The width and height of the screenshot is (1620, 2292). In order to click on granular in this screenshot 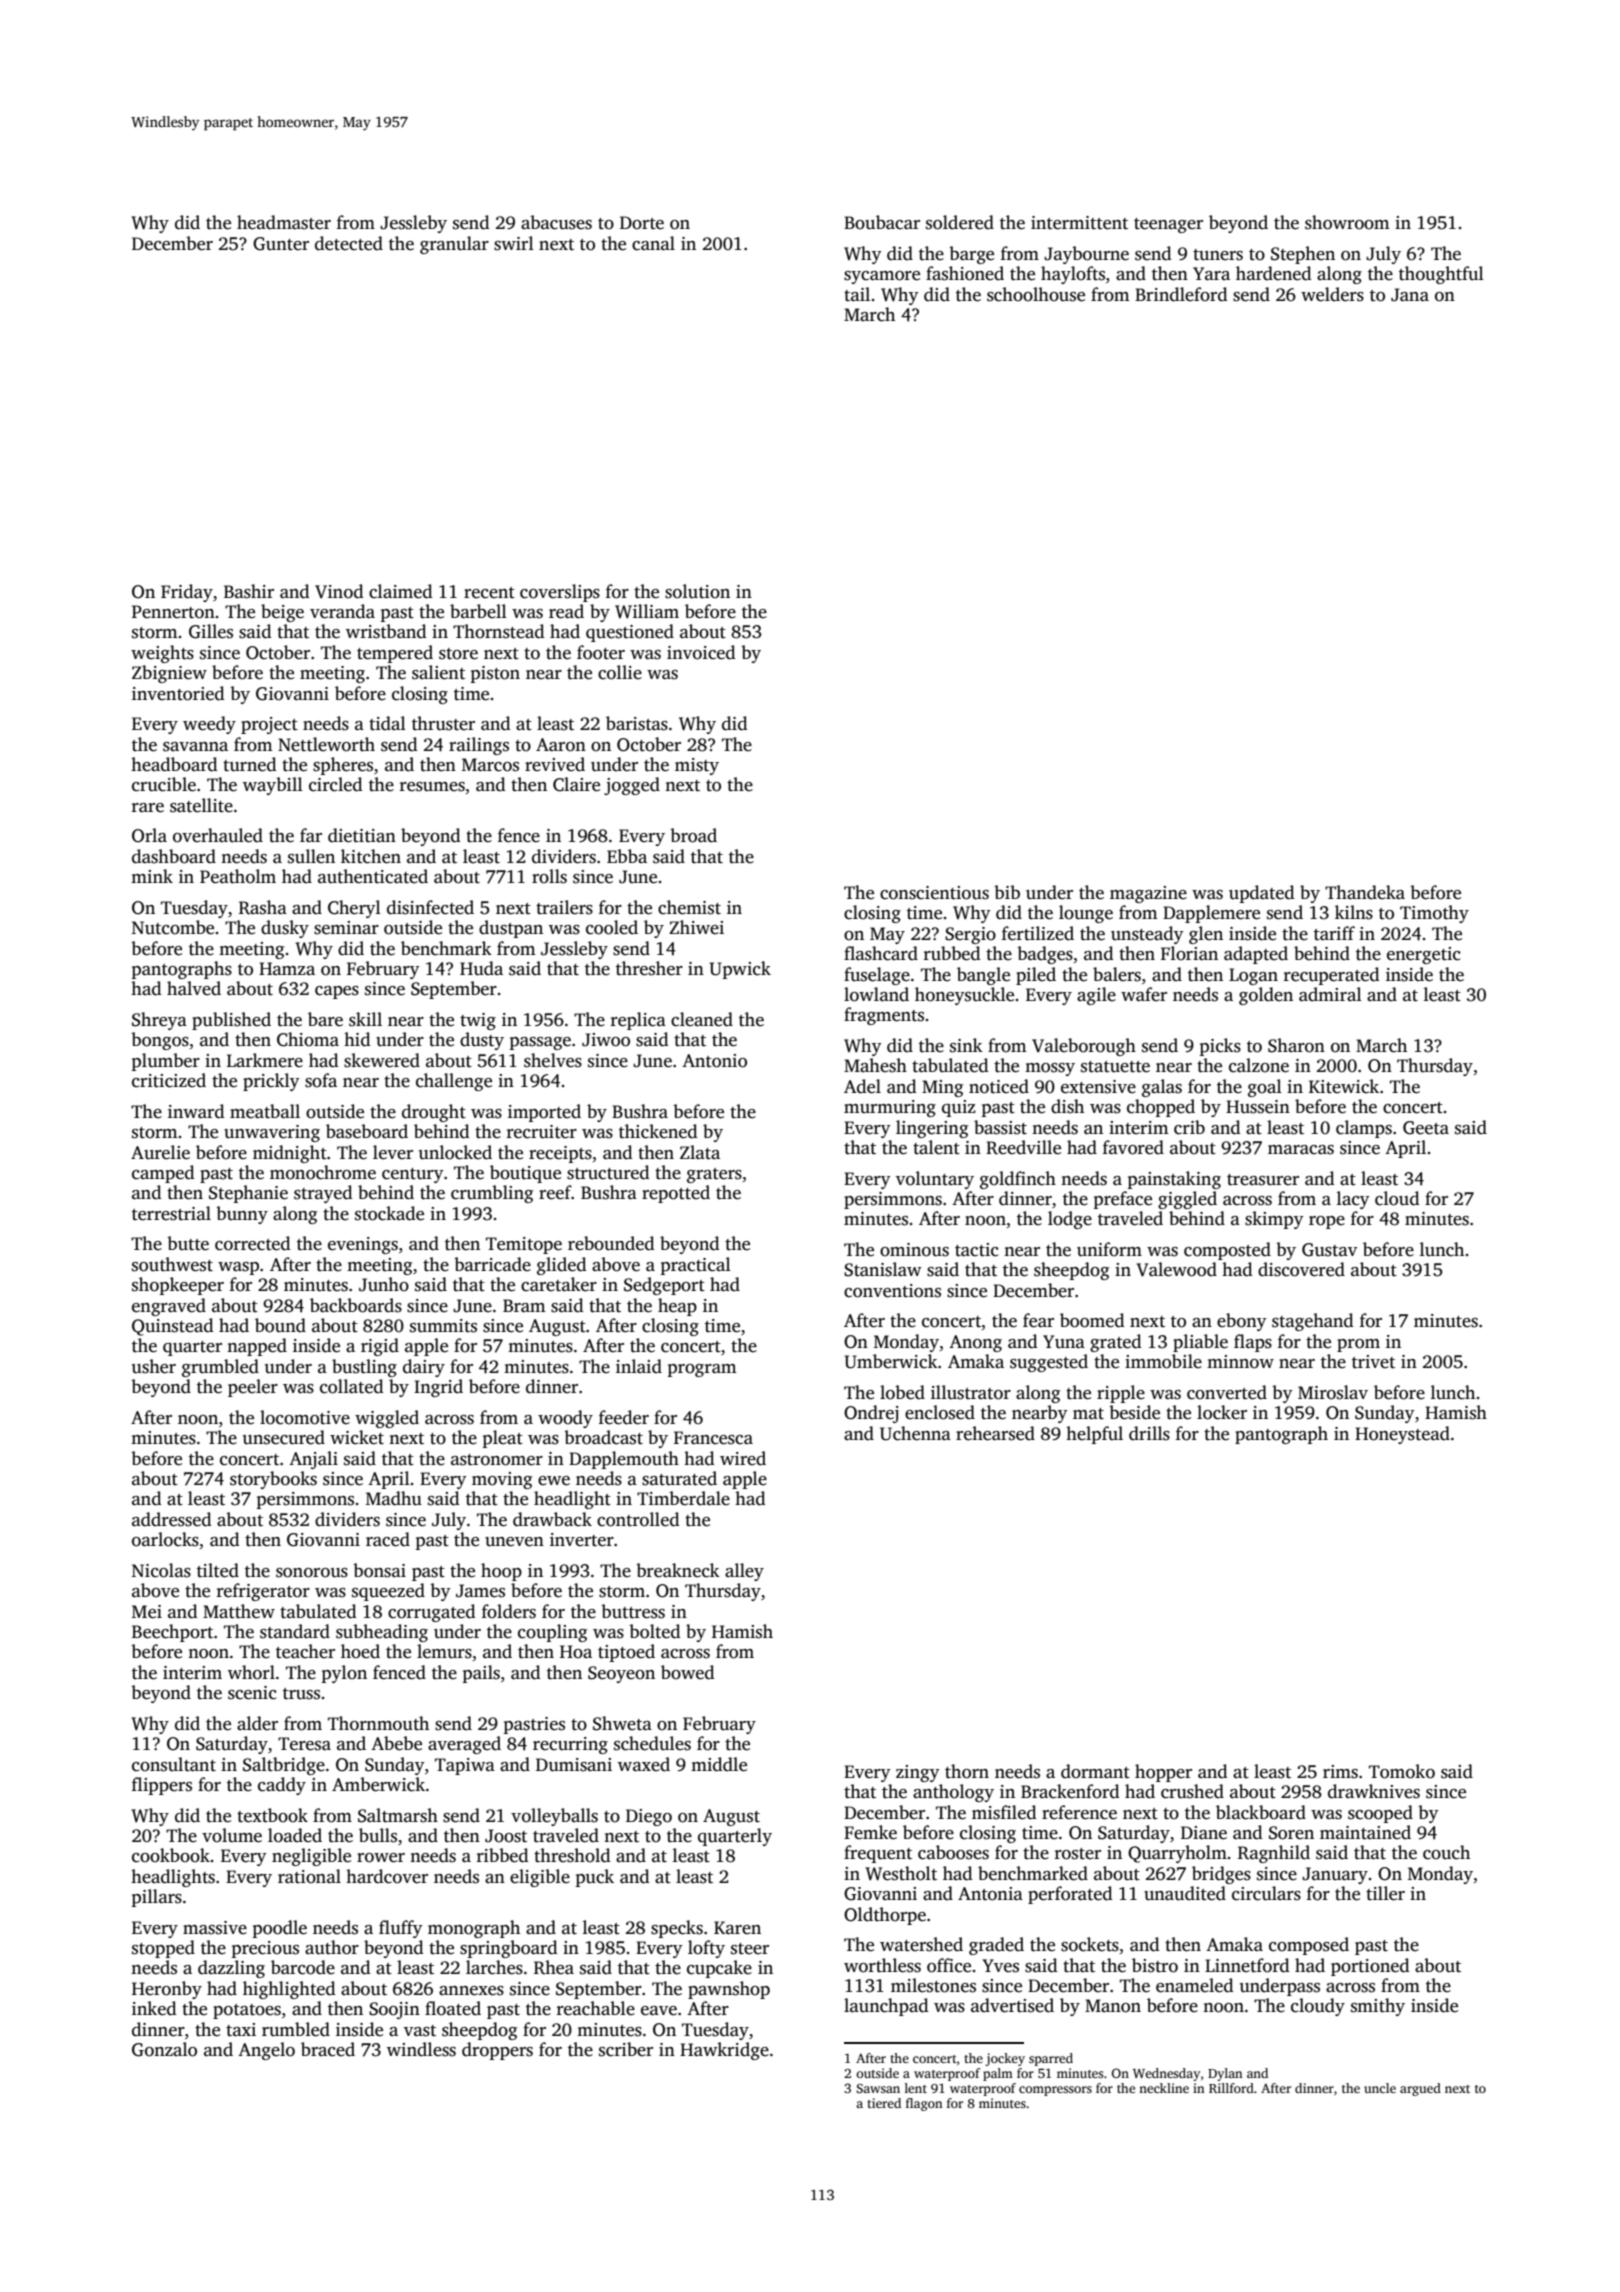, I will do `click(454, 245)`.
